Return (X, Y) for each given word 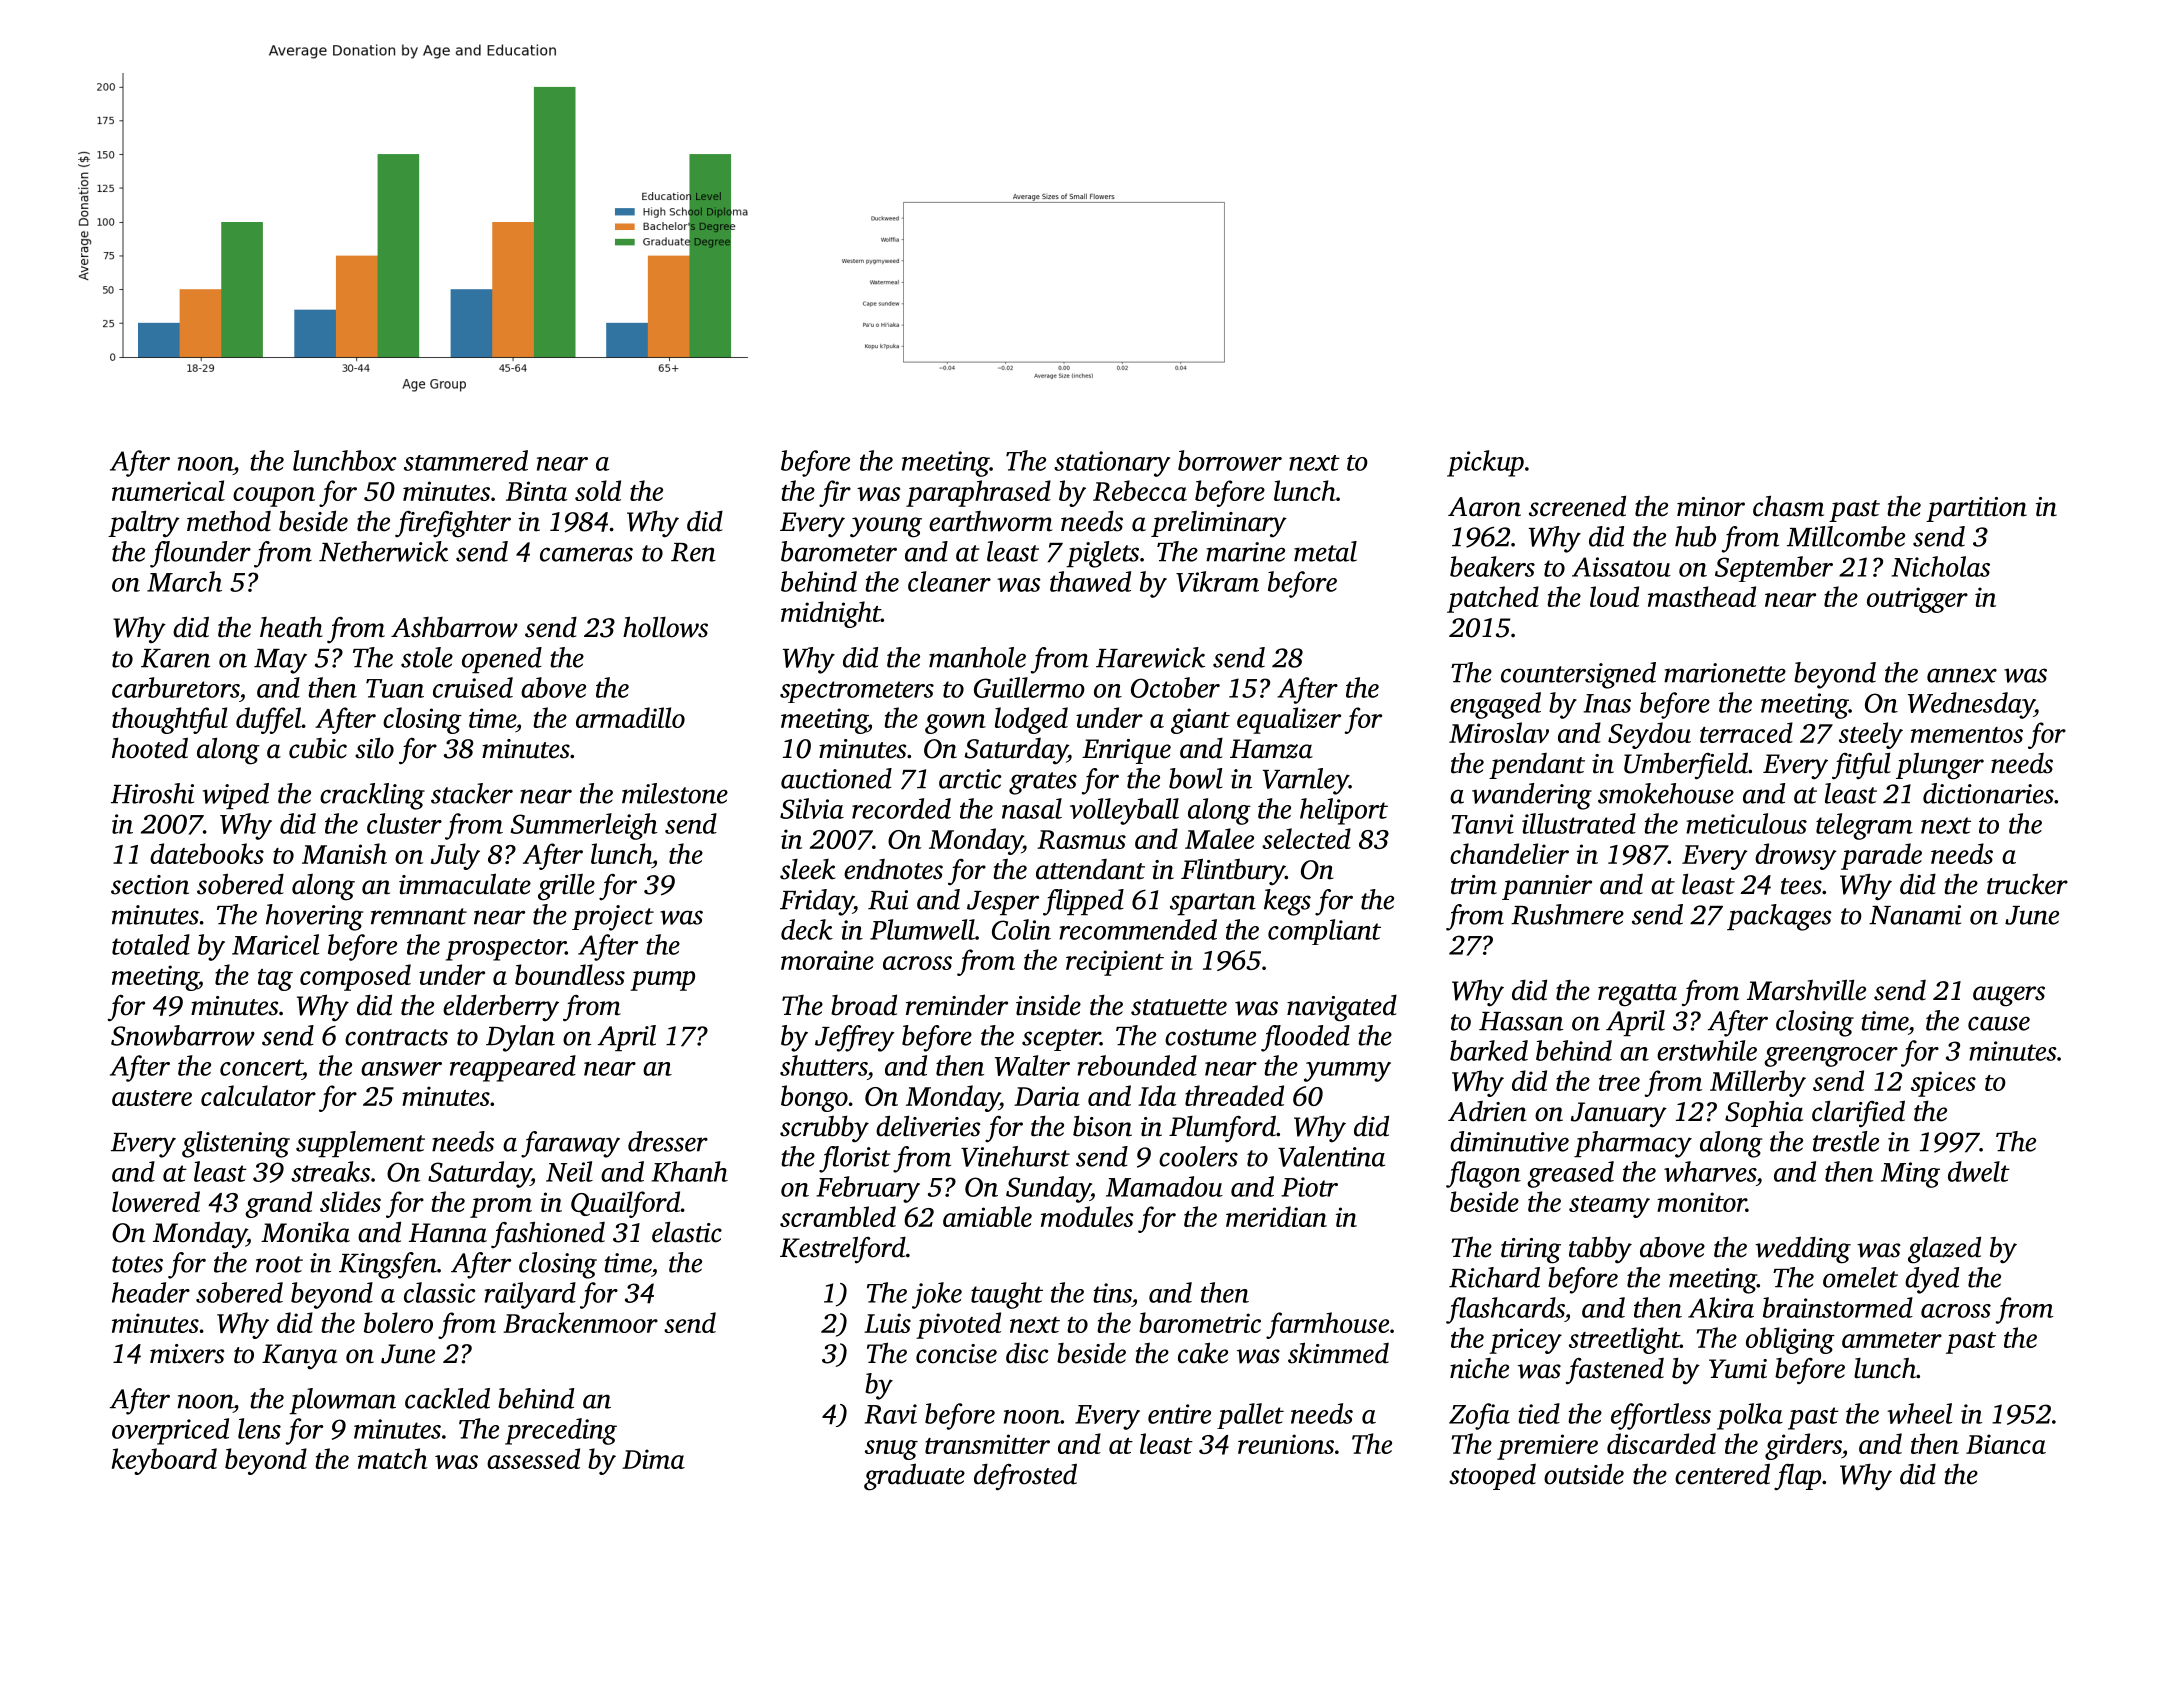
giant (1200, 721)
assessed (533, 1458)
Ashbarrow (454, 627)
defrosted (1025, 1477)
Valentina (1331, 1156)
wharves (1710, 1171)
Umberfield (1686, 766)
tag (275, 980)
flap (1797, 1477)
